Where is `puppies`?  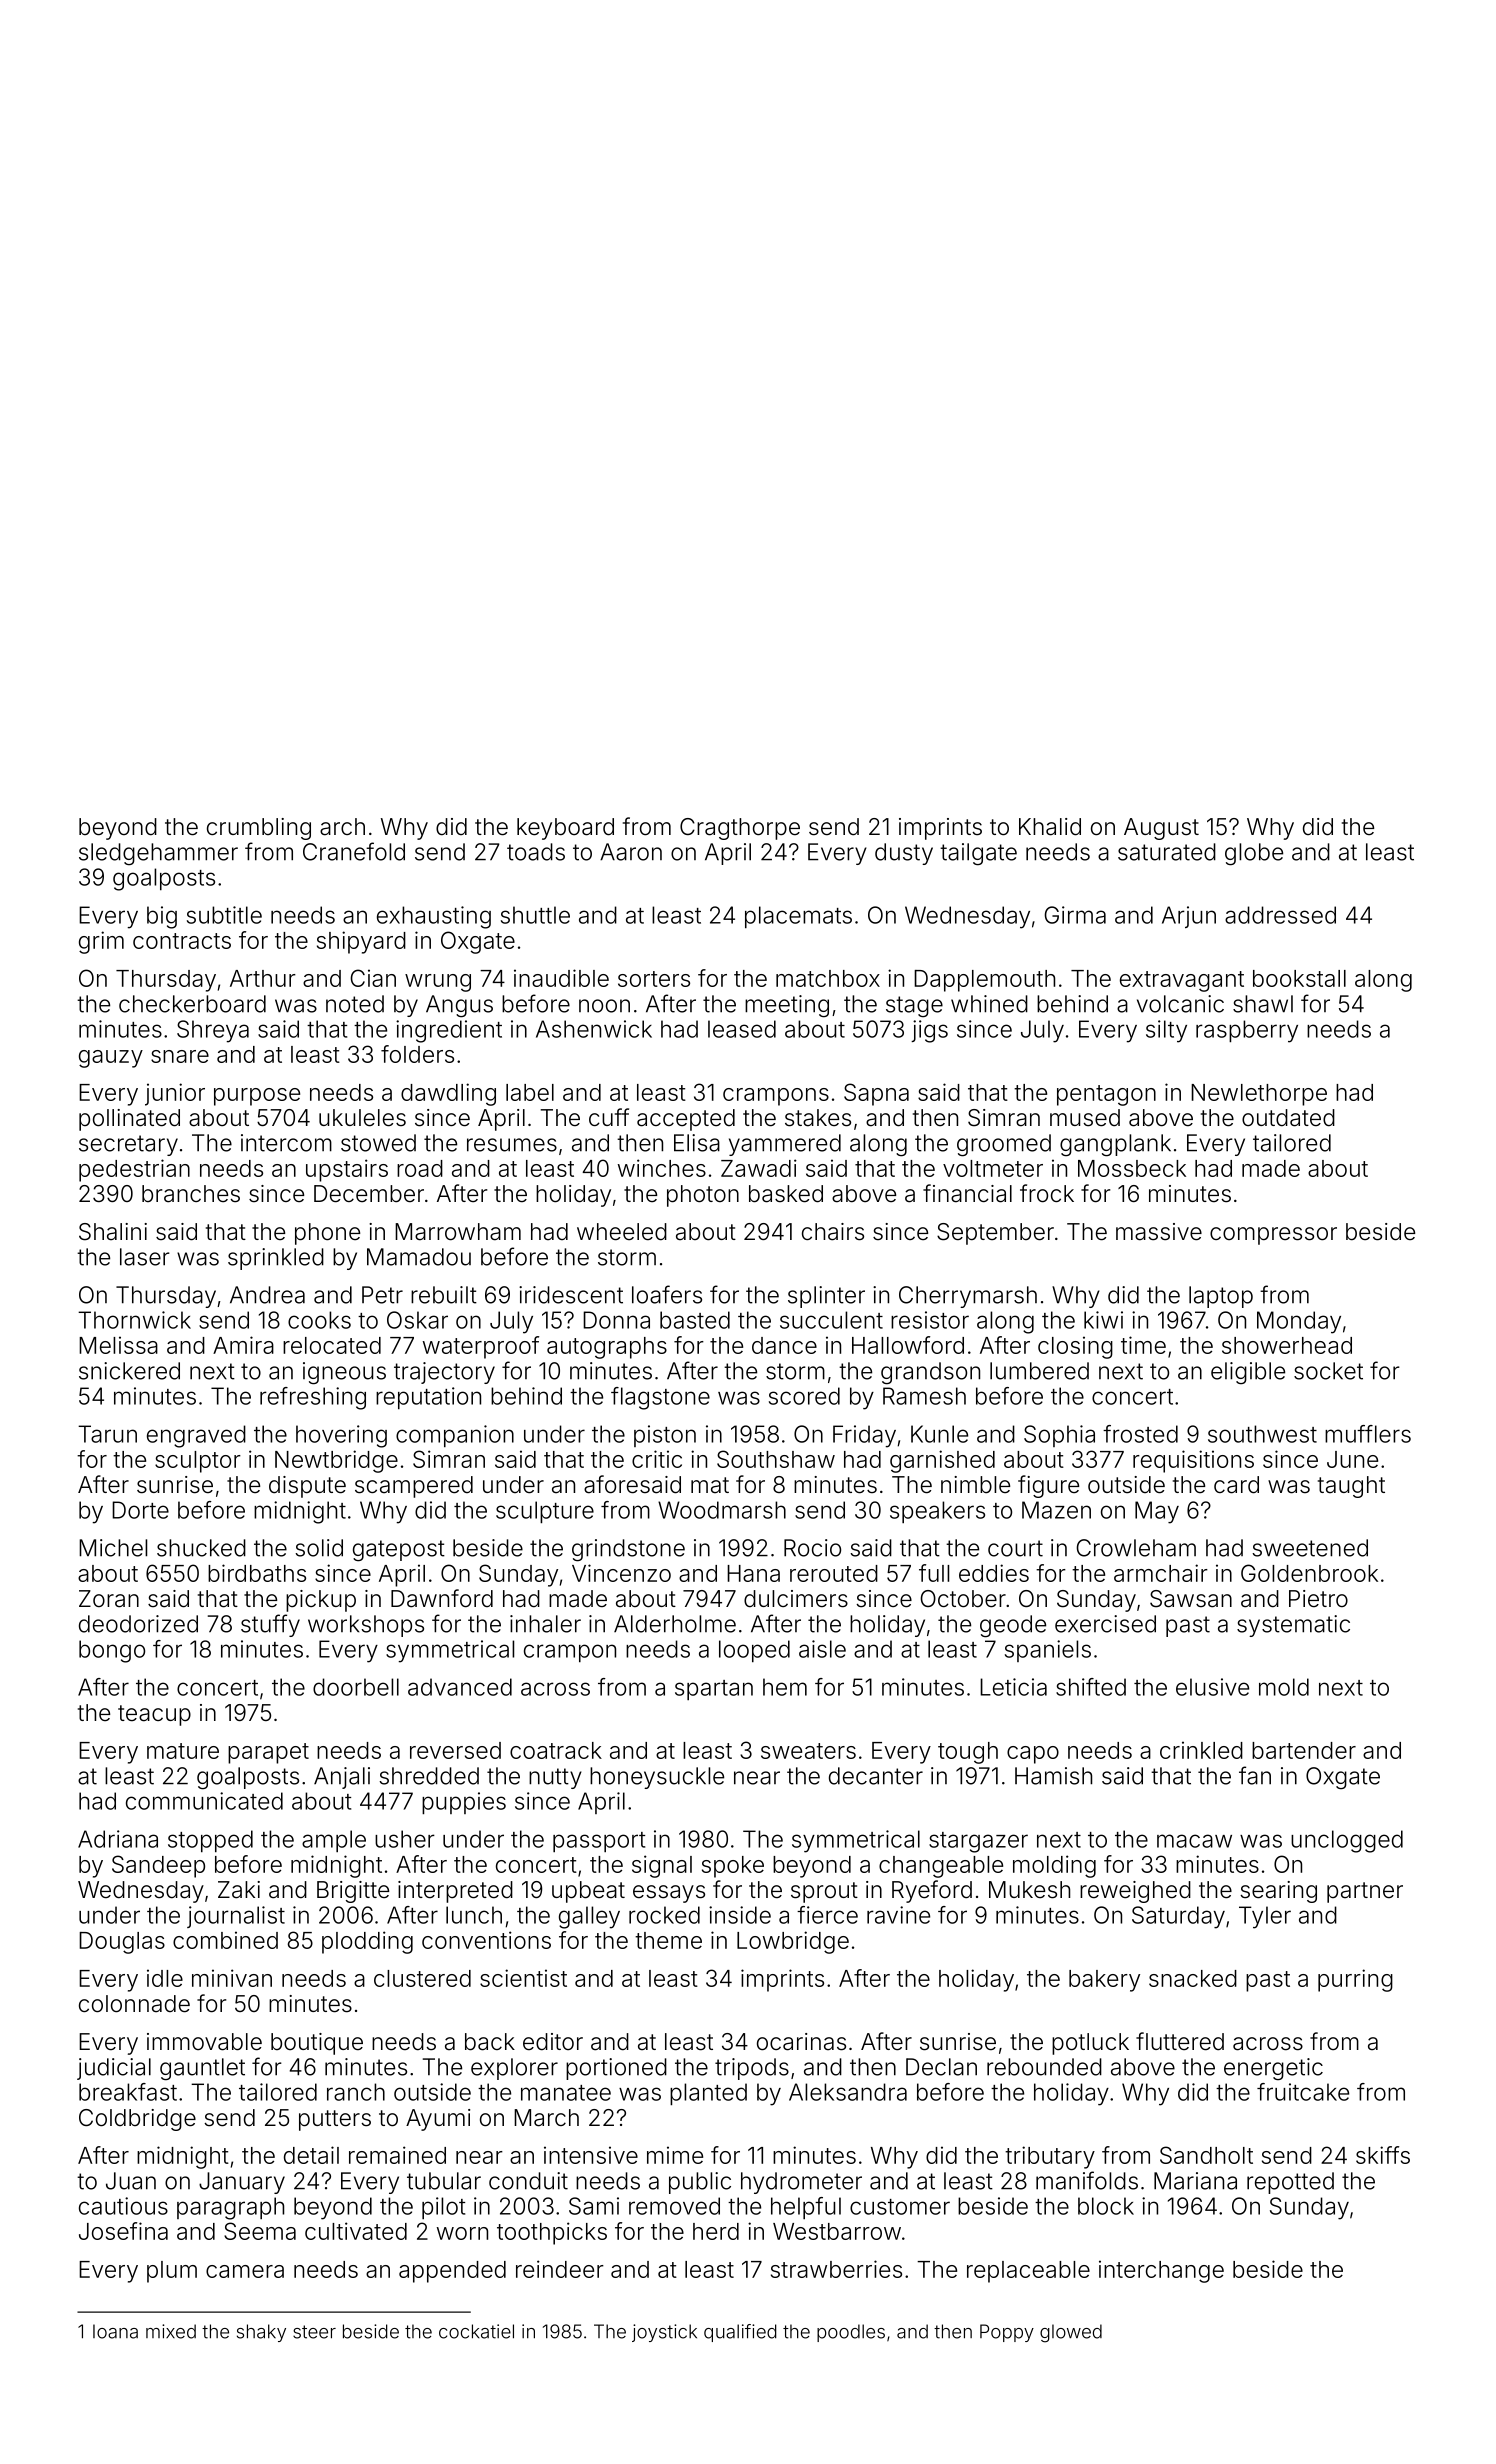
puppies is located at coordinates (464, 1803).
